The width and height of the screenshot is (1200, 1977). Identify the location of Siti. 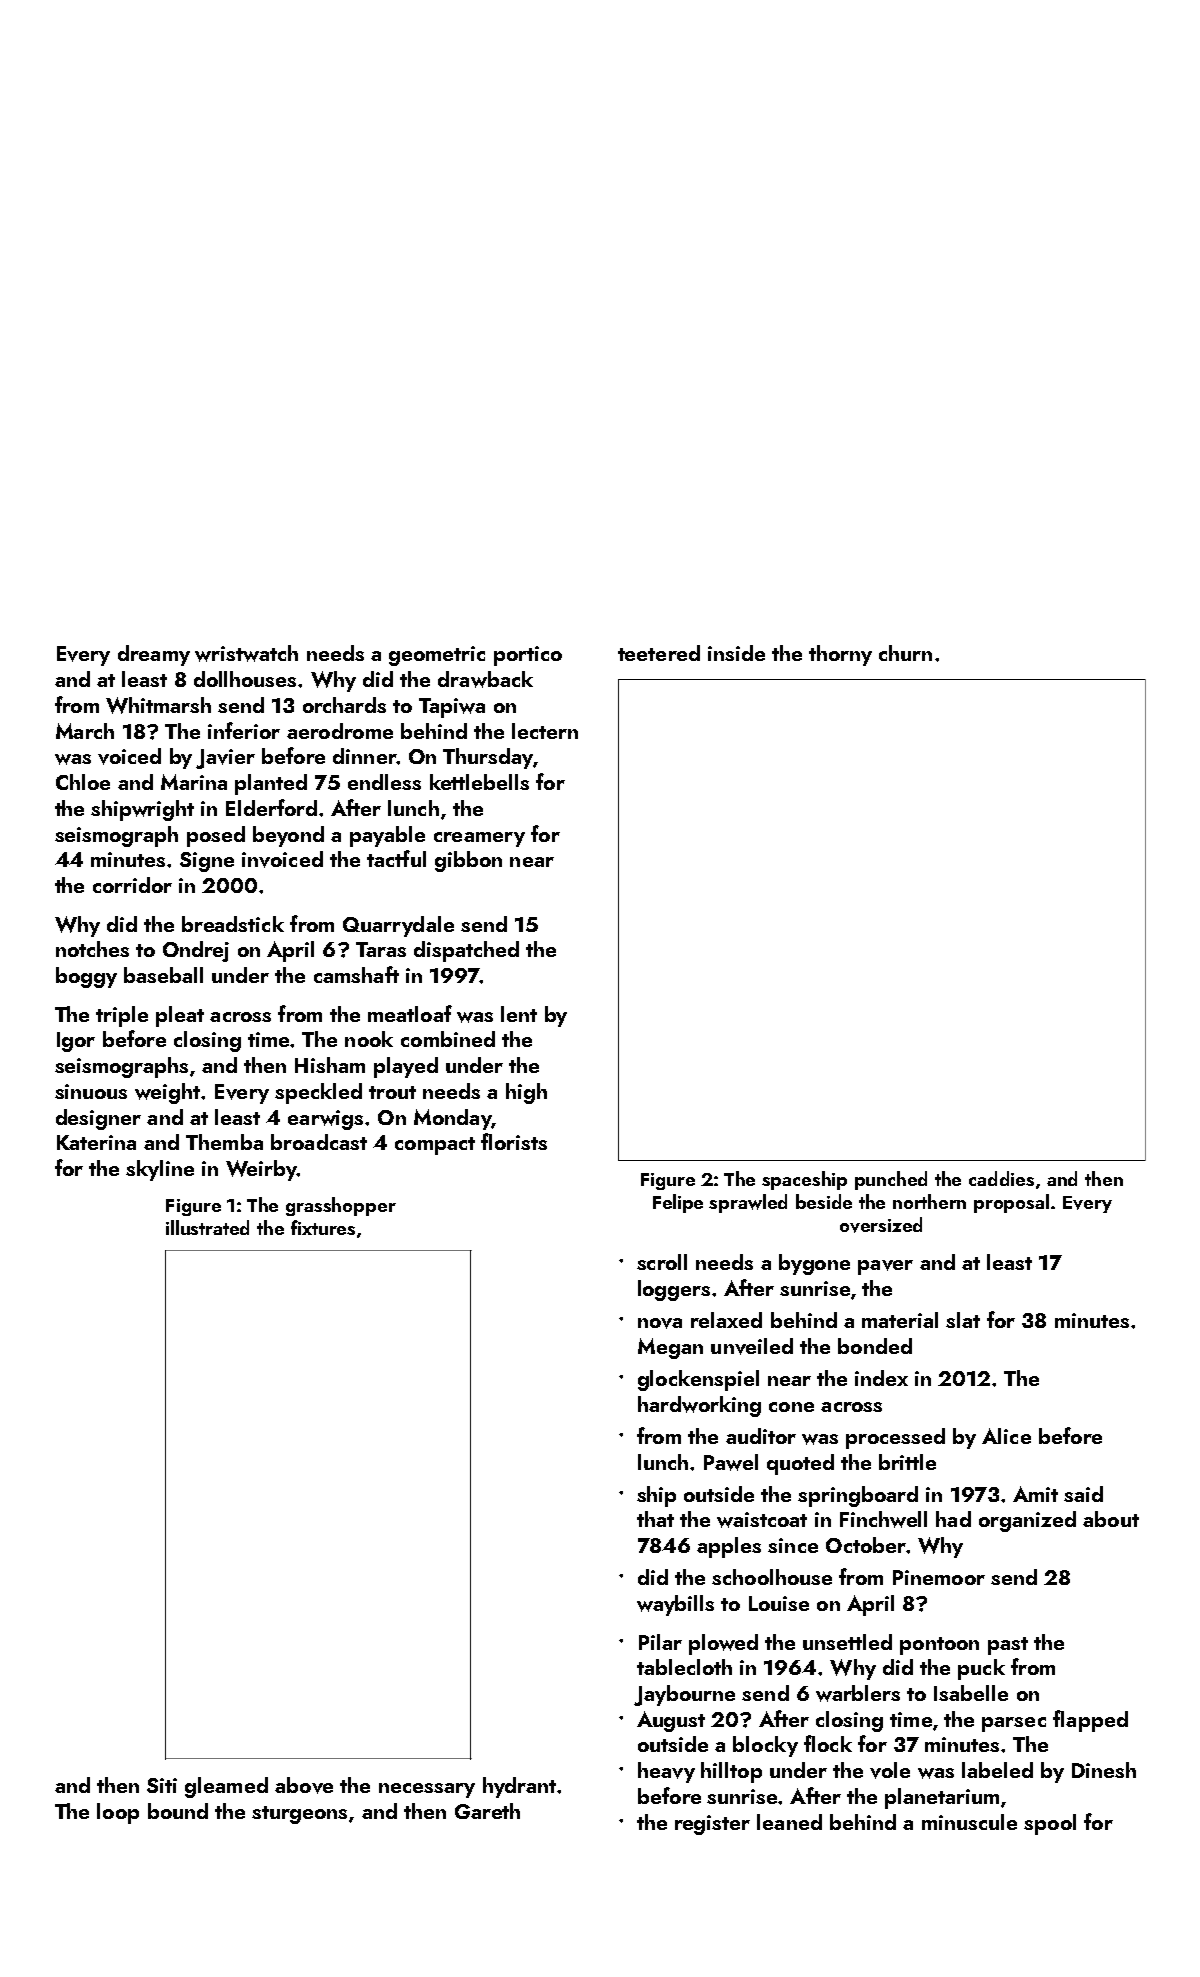
(162, 1785).
